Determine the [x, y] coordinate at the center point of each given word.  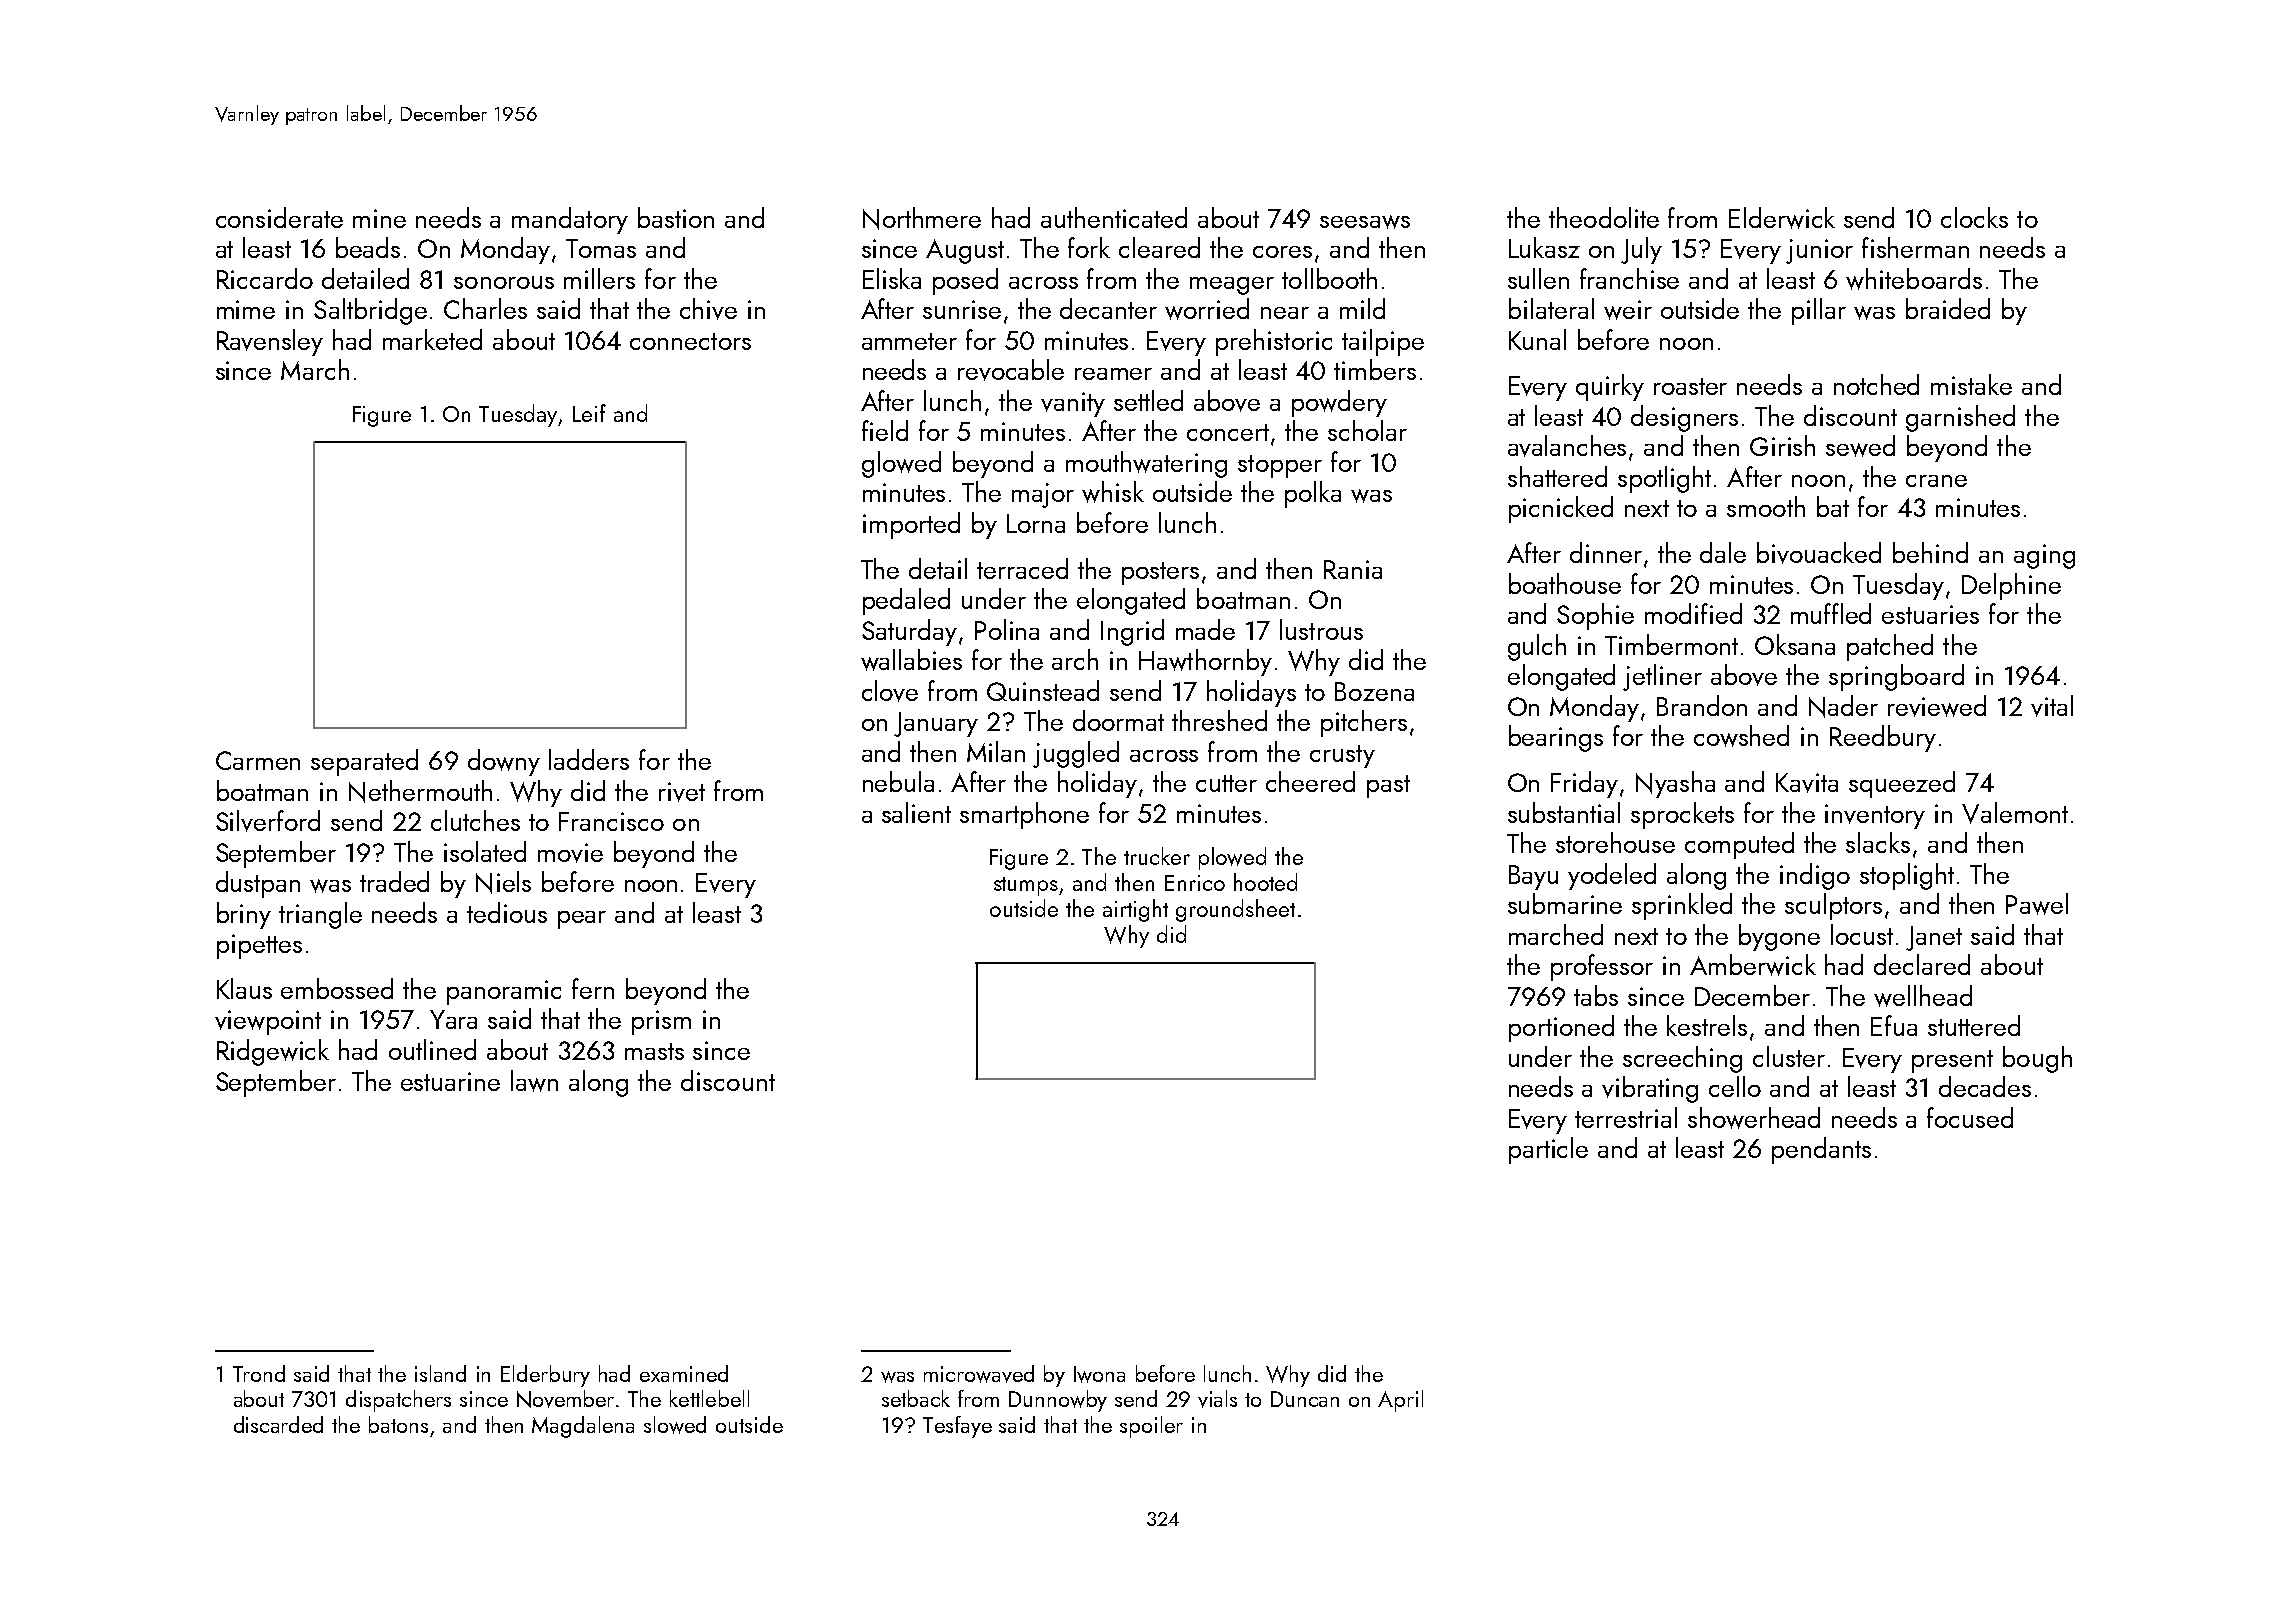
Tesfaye [957, 1427]
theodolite [1604, 217]
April [1400, 1401]
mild [1362, 308]
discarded [278, 1424]
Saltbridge [370, 311]
